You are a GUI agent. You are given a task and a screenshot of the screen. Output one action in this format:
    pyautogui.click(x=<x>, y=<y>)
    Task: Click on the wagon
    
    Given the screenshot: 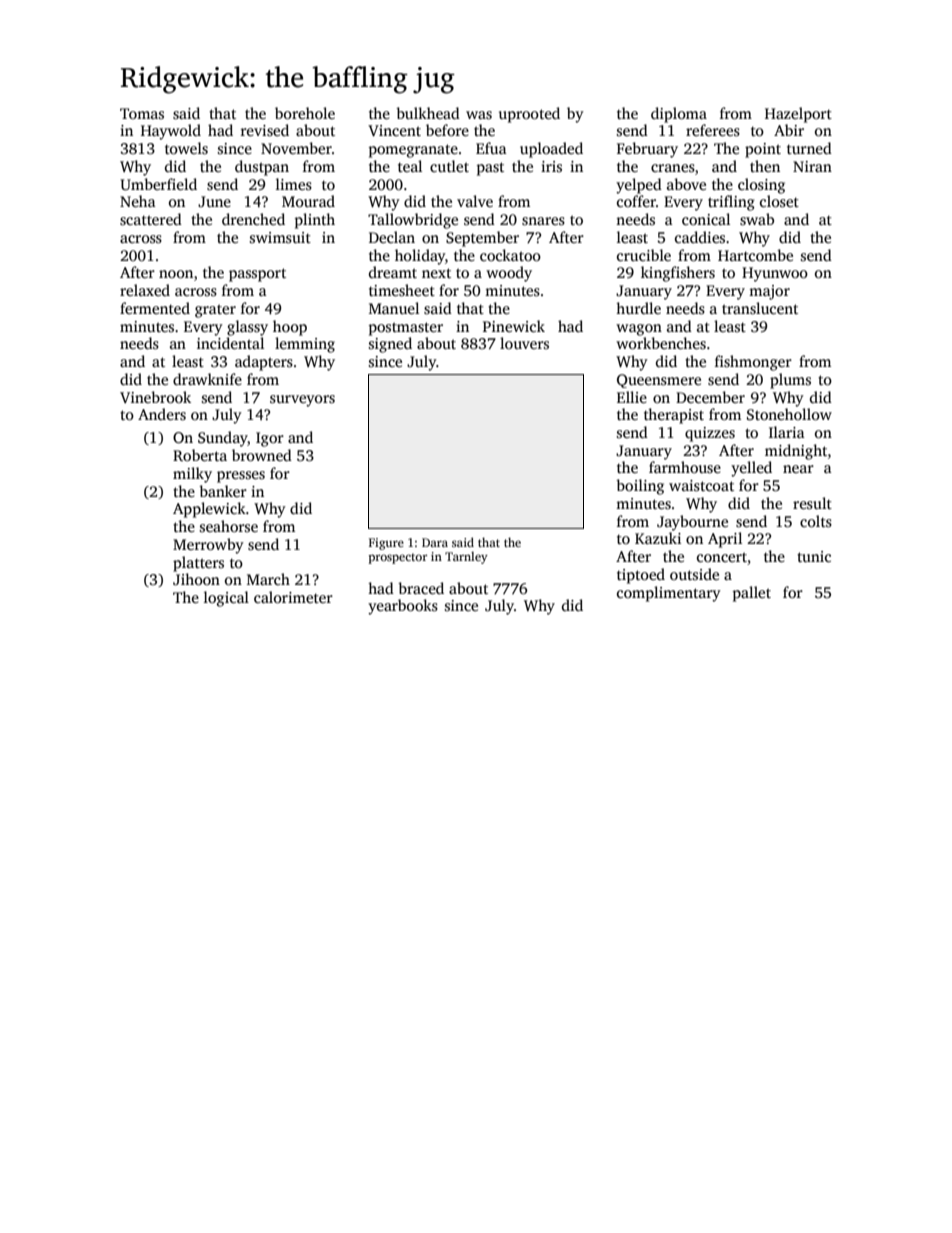 What is the action you would take?
    pyautogui.click(x=639, y=330)
